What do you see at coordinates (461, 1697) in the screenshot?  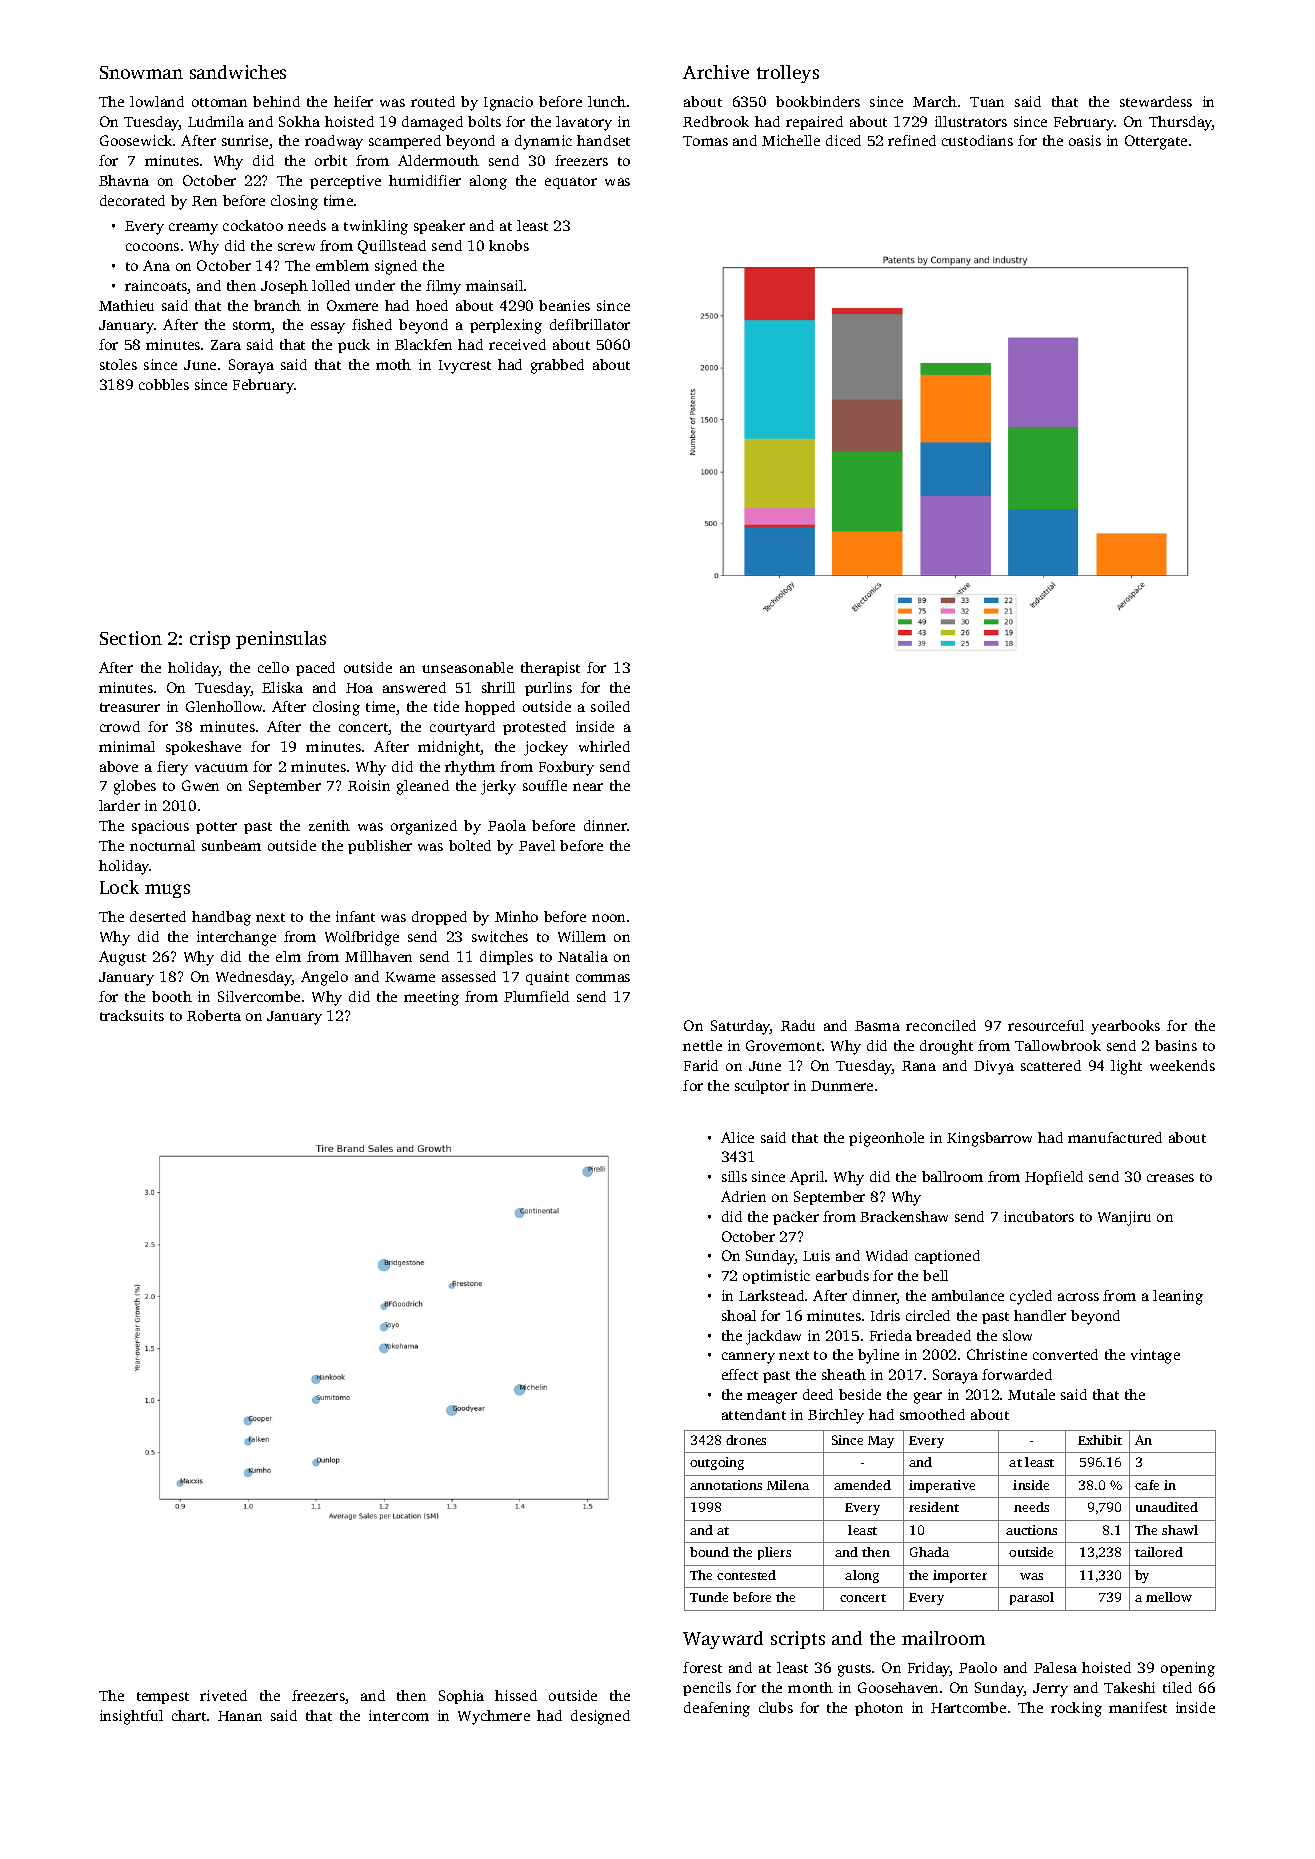 I see `Sophia` at bounding box center [461, 1697].
